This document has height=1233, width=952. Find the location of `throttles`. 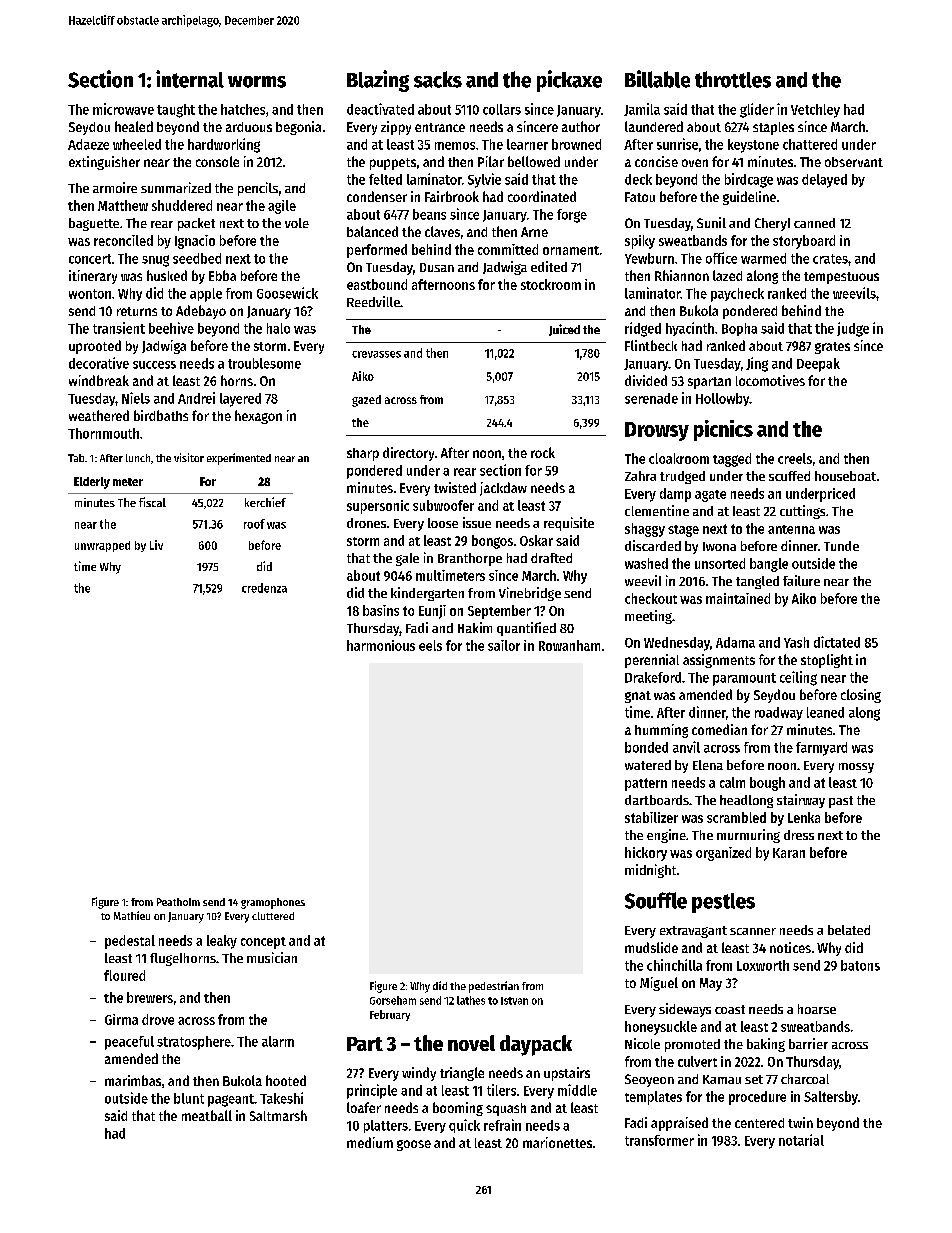

throttles is located at coordinates (733, 79).
